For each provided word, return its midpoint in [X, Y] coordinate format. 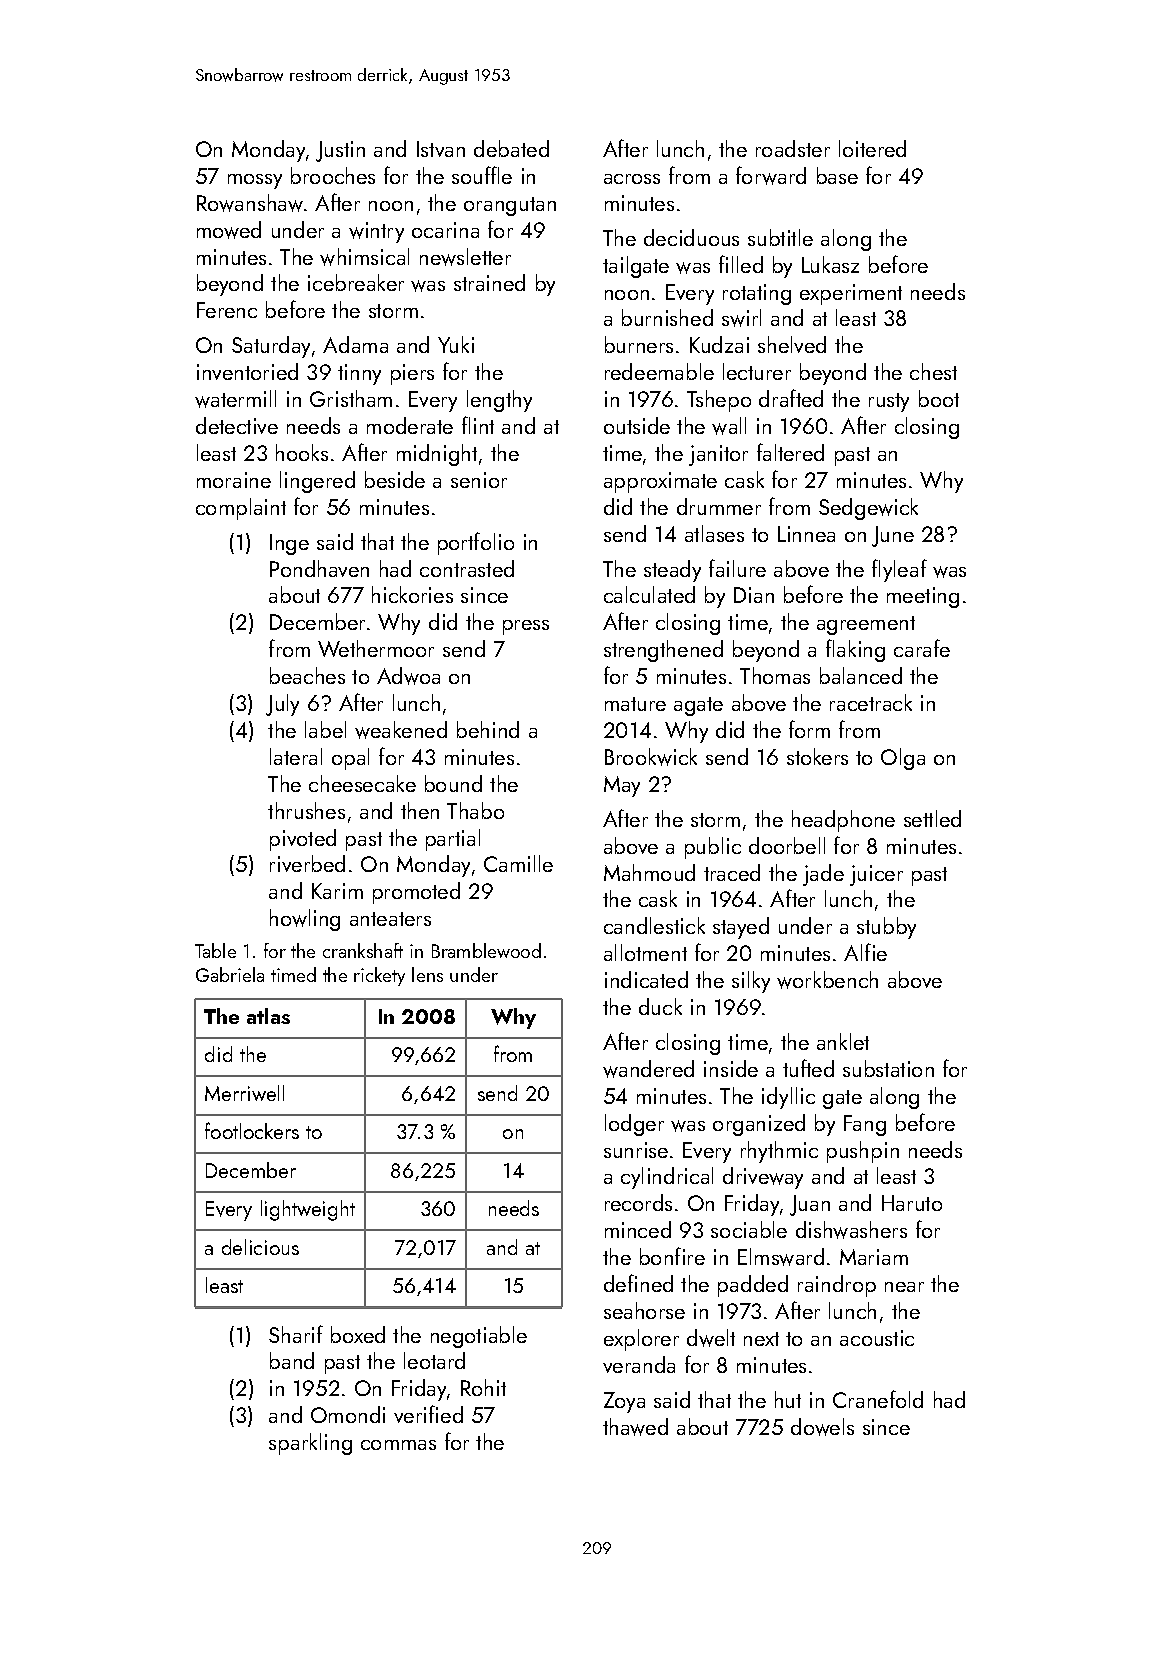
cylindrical [667, 1178]
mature [635, 704]
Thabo [475, 810]
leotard [434, 1360]
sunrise [636, 1150]
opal [350, 759]
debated [511, 148]
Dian [754, 595]
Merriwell [244, 1093]
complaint [241, 509]
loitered [872, 148]
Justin [340, 151]
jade [823, 875]
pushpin [863, 1152]
